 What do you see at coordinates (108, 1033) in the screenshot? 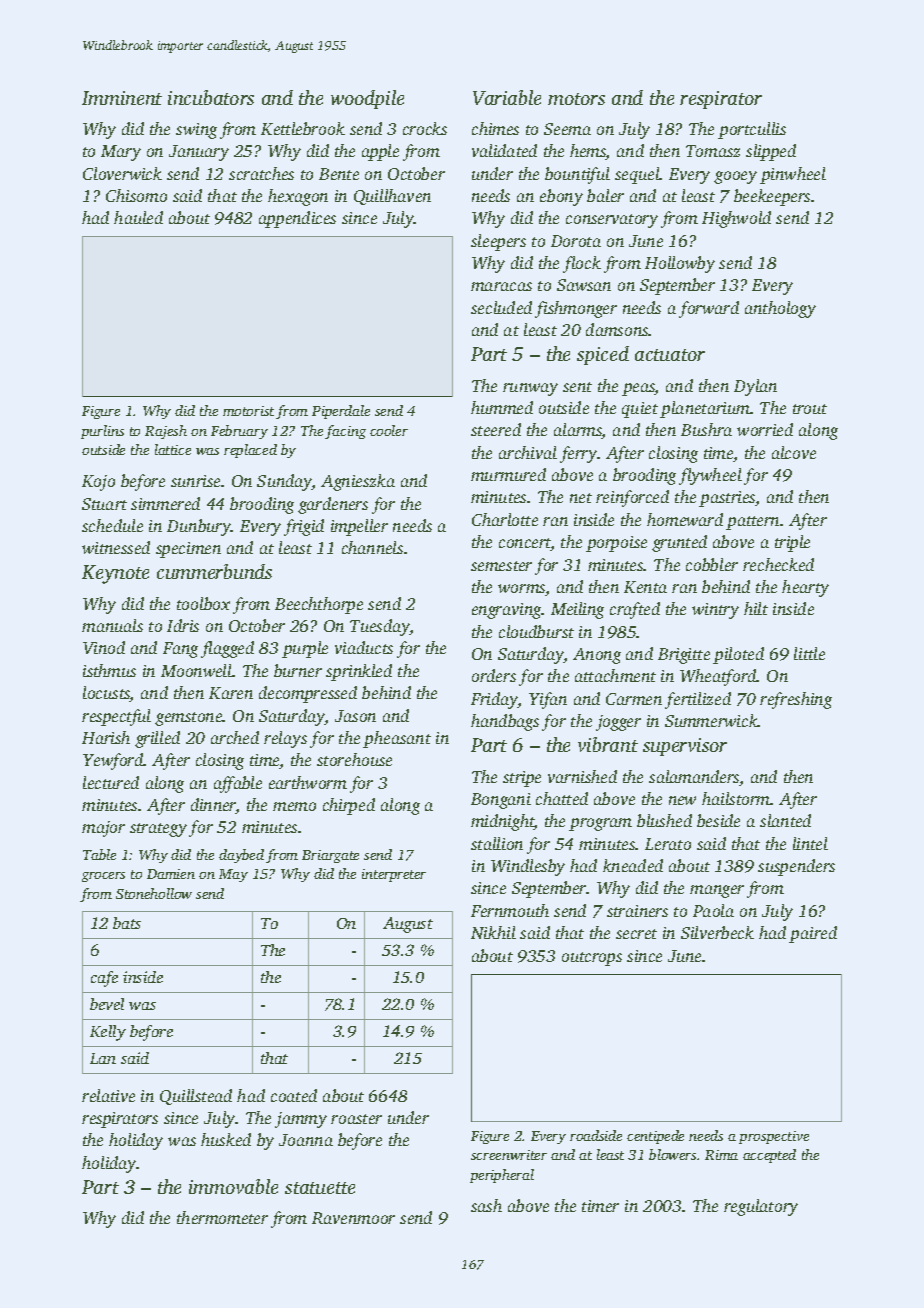
I see `Kelly` at bounding box center [108, 1033].
